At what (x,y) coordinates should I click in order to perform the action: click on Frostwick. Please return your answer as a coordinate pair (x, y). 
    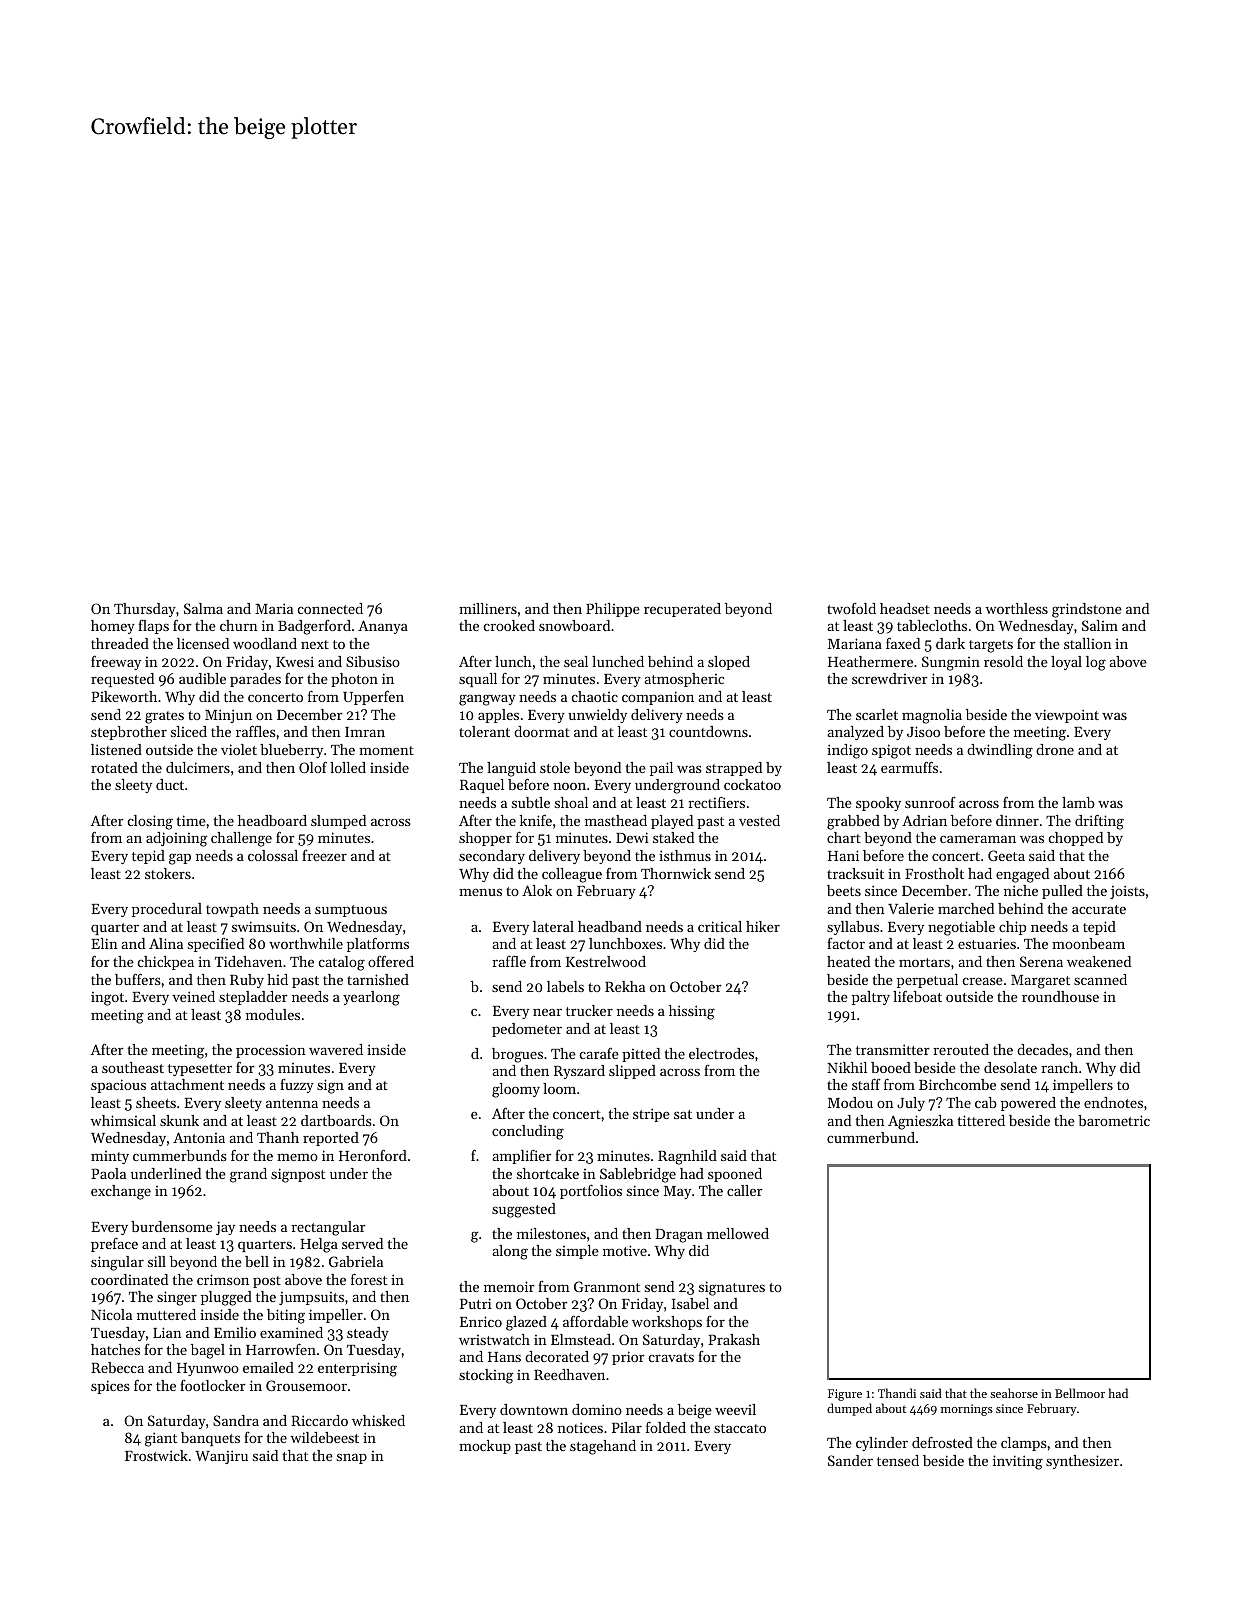
    Looking at the image, I should click on (156, 1455).
